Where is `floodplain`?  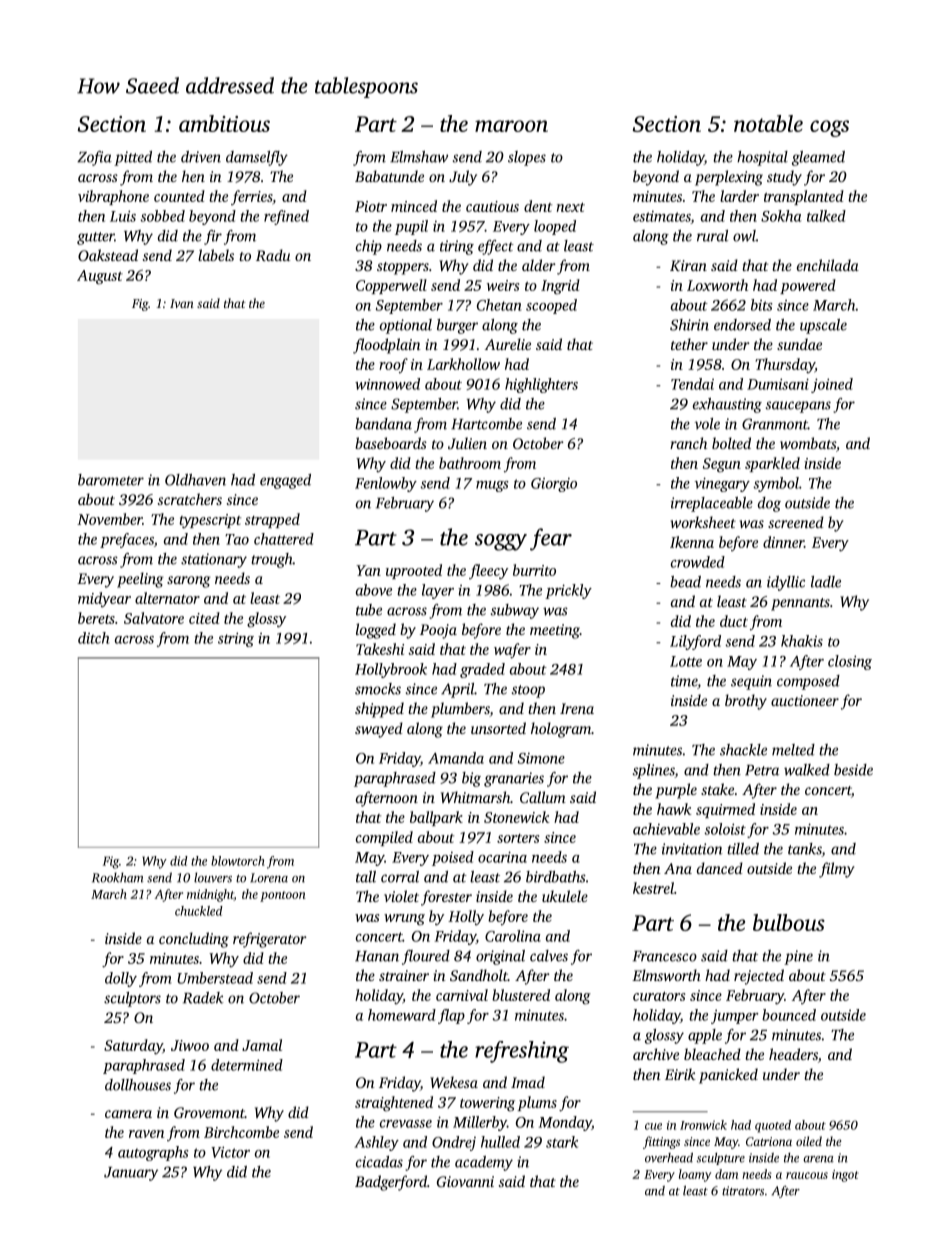 floodplain is located at coordinates (387, 346).
